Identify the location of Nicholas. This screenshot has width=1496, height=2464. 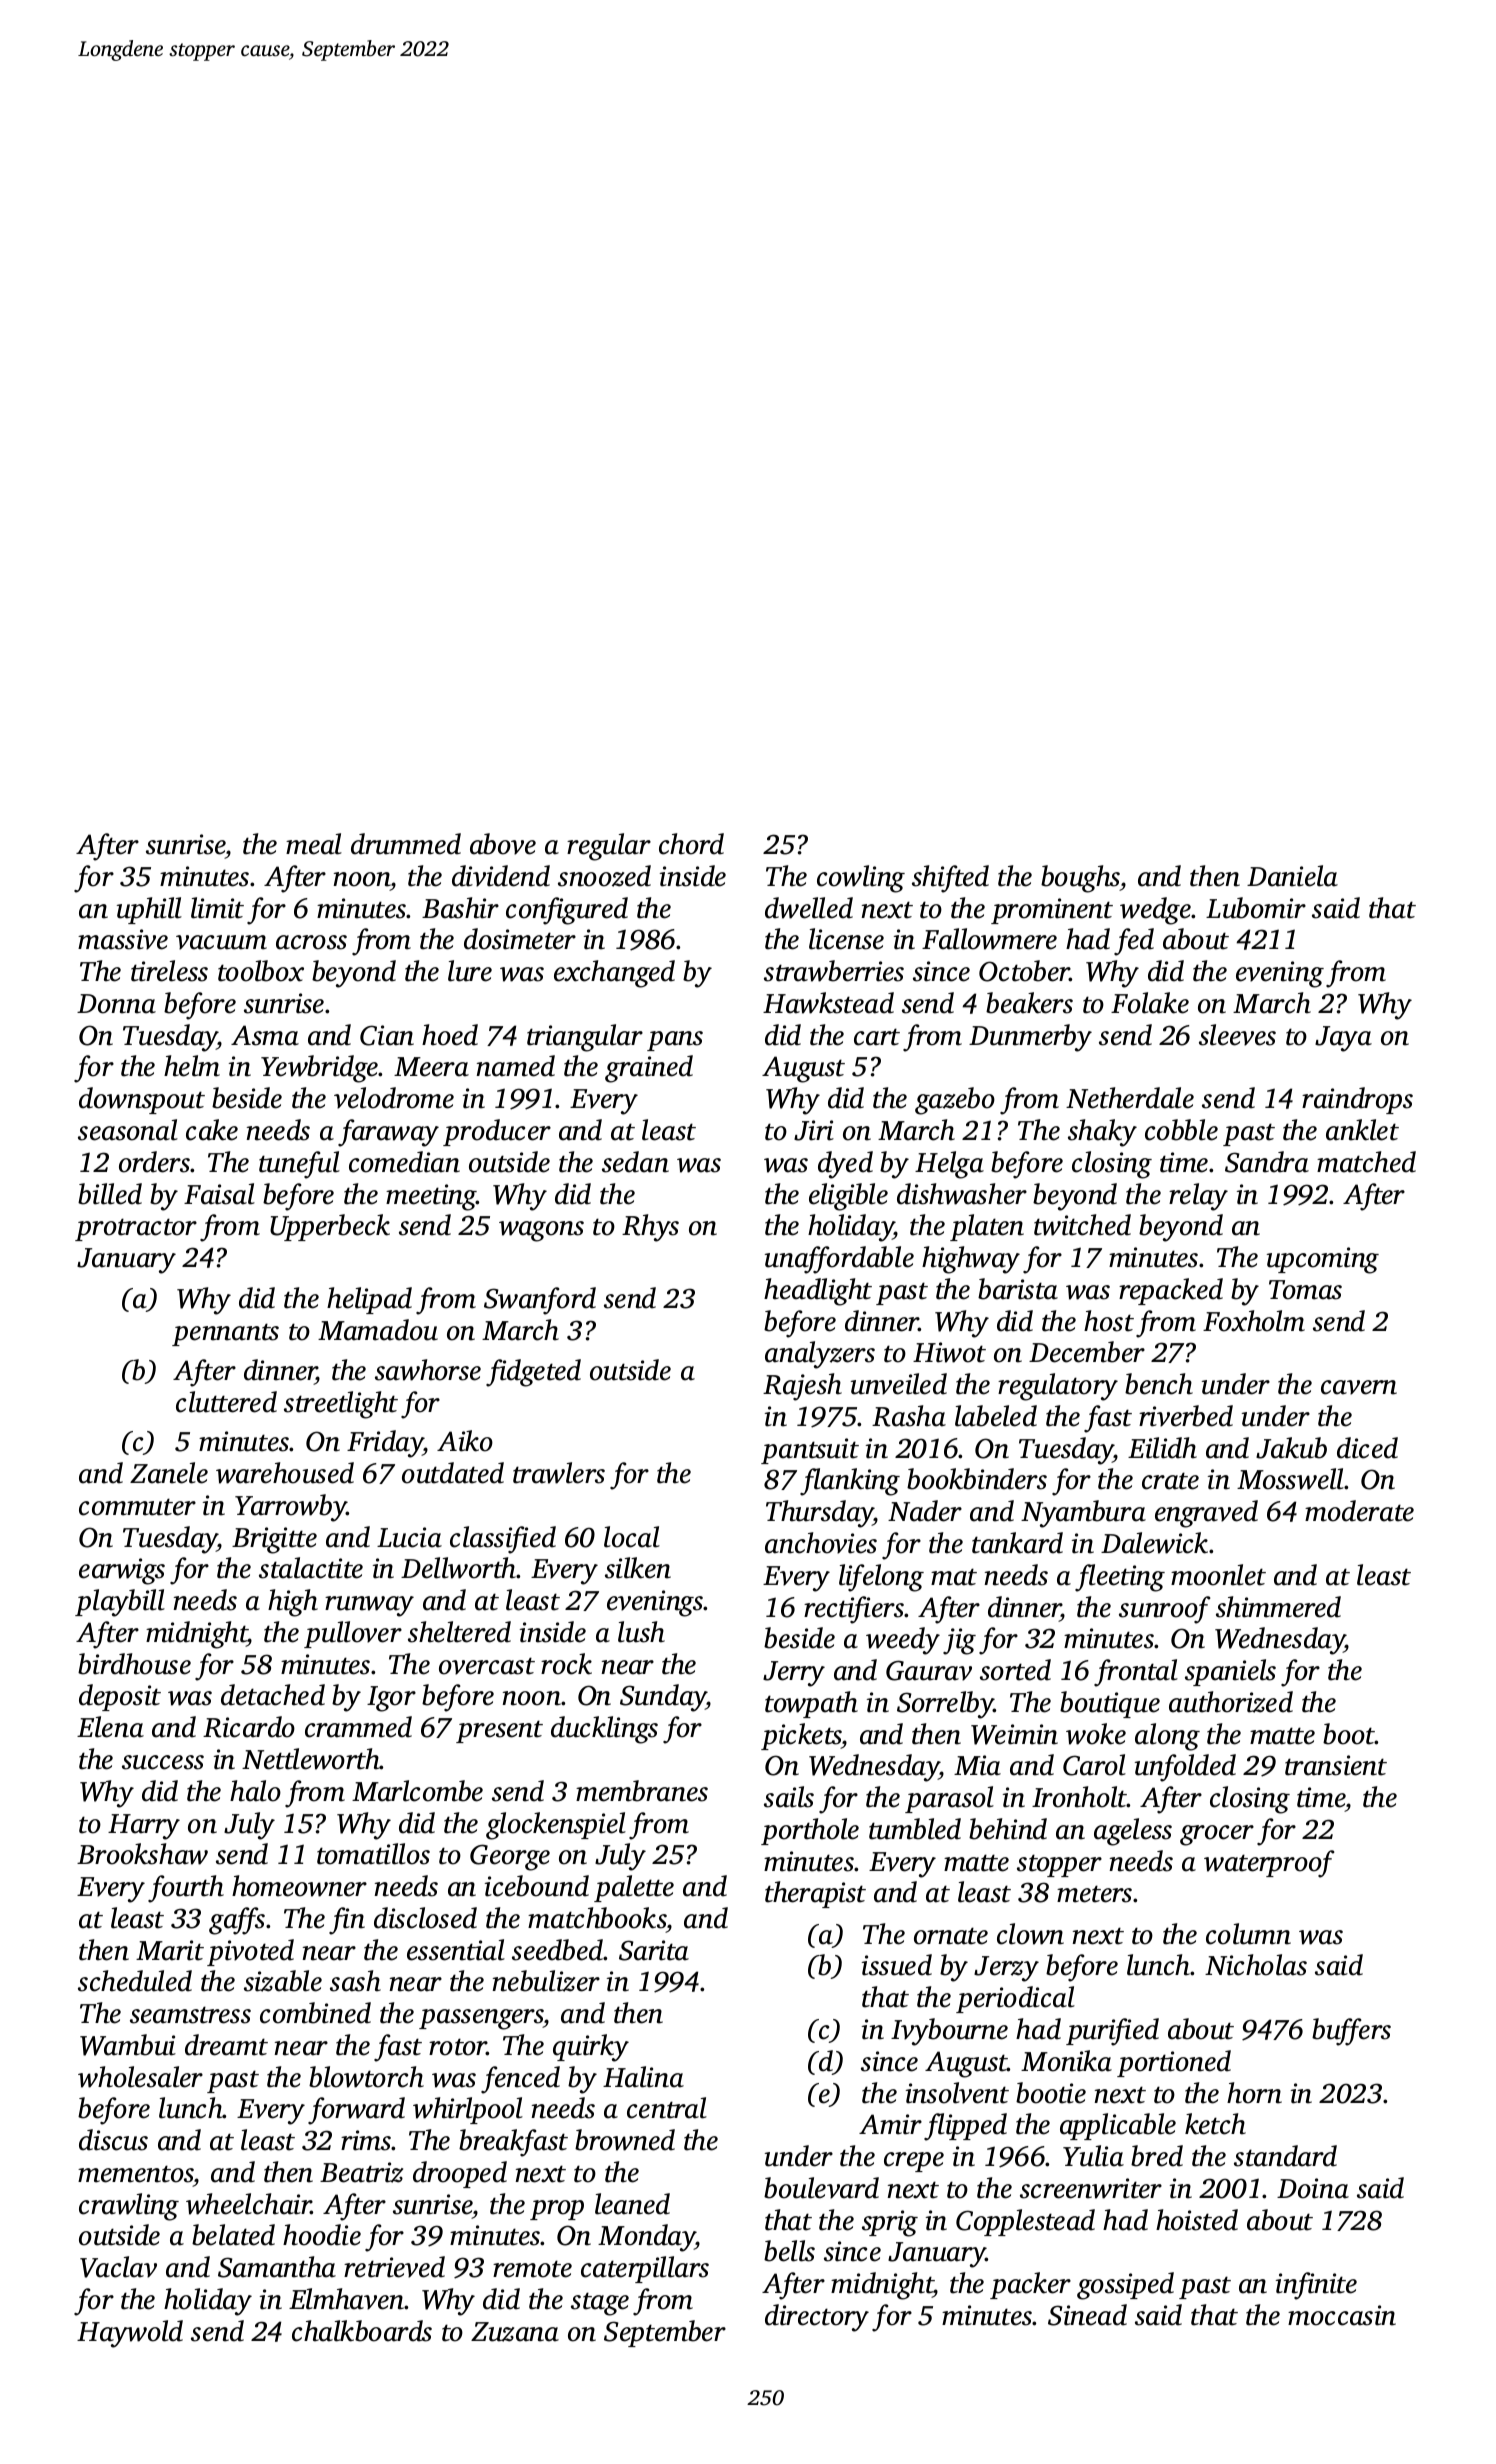
(1256, 1965).
